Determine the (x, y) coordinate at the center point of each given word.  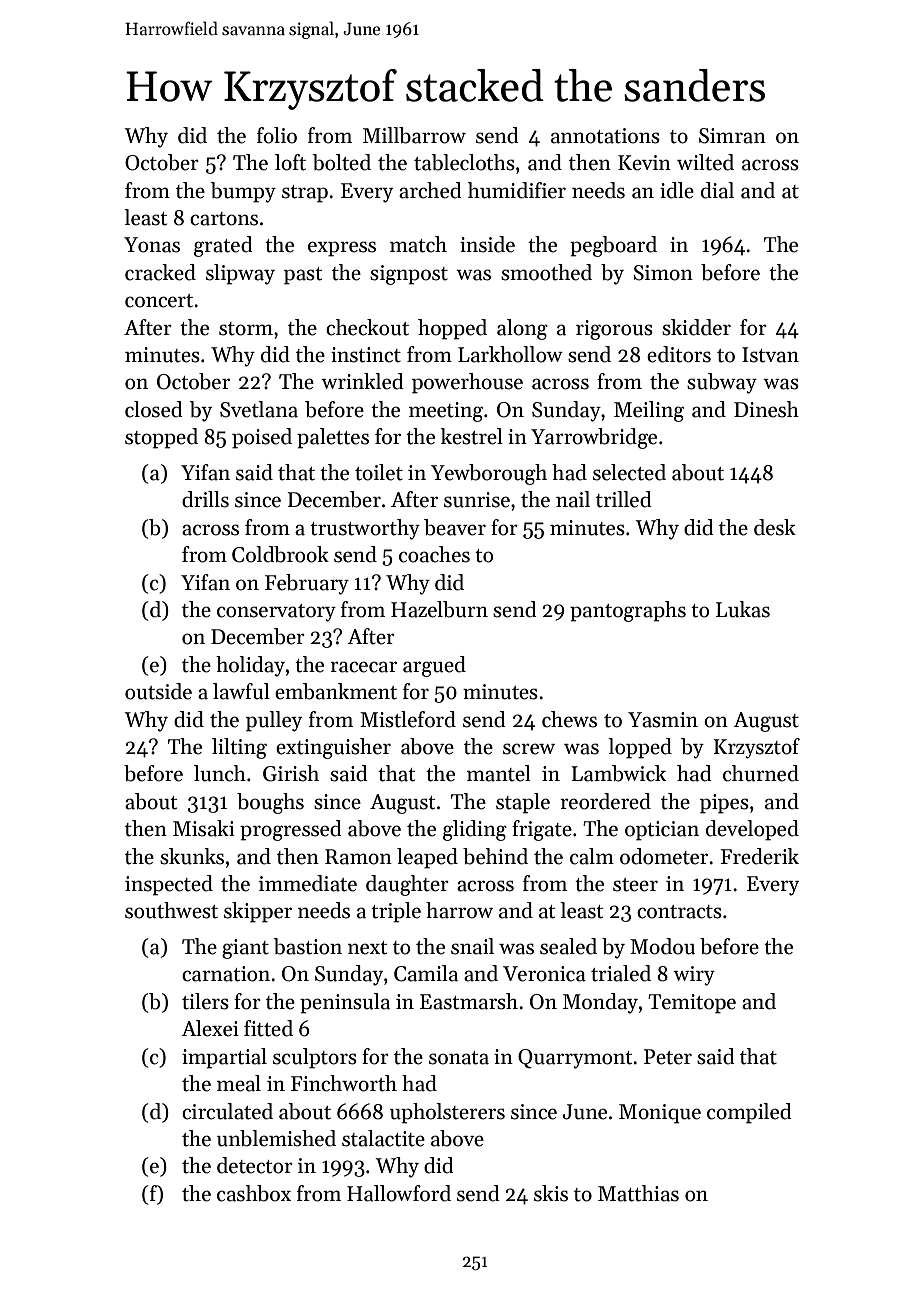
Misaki (204, 828)
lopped (640, 748)
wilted (705, 162)
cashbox (254, 1193)
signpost (409, 275)
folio (277, 135)
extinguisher (333, 748)
